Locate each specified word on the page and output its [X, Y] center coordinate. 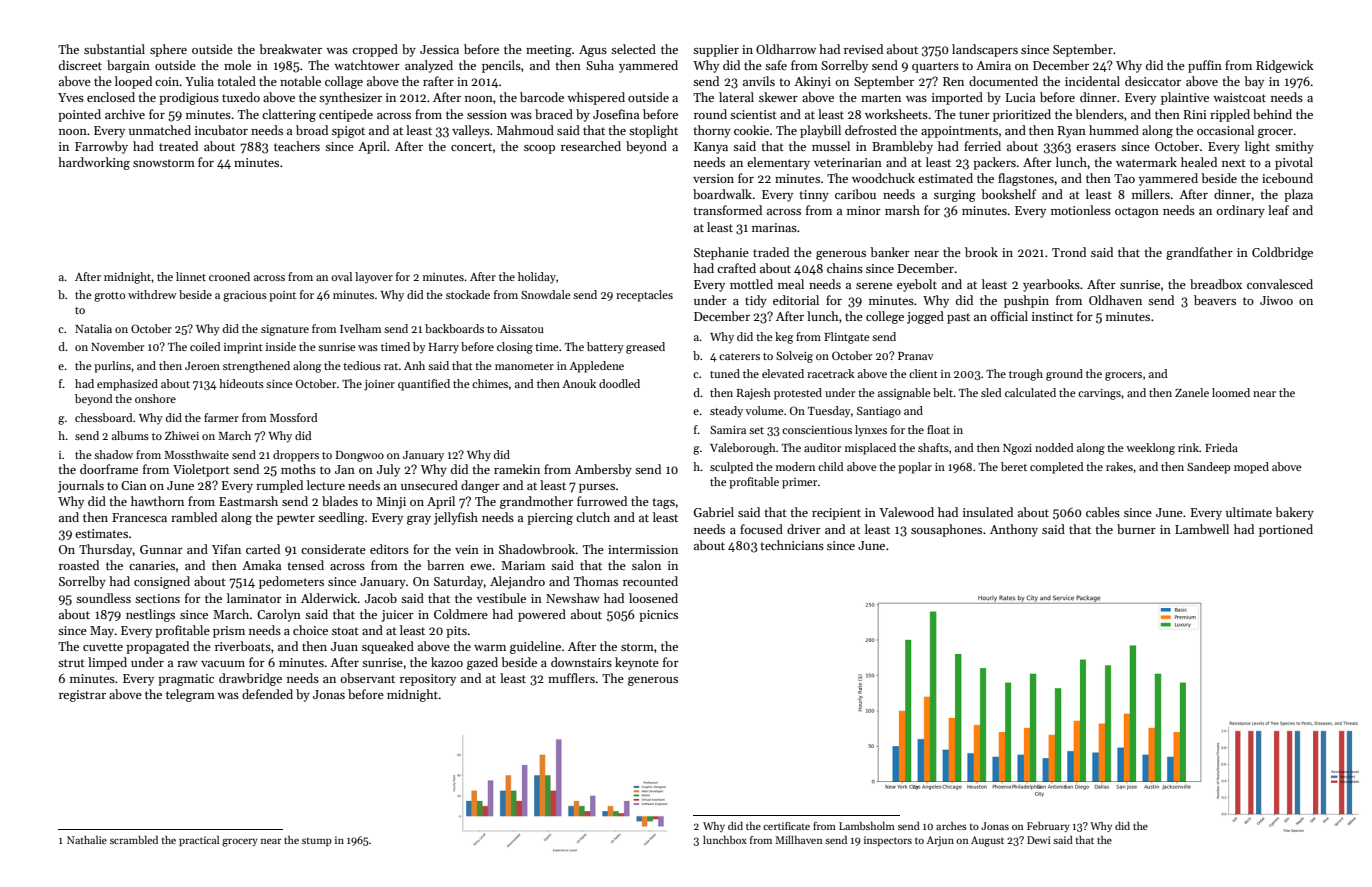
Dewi [1039, 840]
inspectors [888, 841]
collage [344, 82]
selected [633, 49]
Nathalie [87, 840]
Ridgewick [1284, 66]
